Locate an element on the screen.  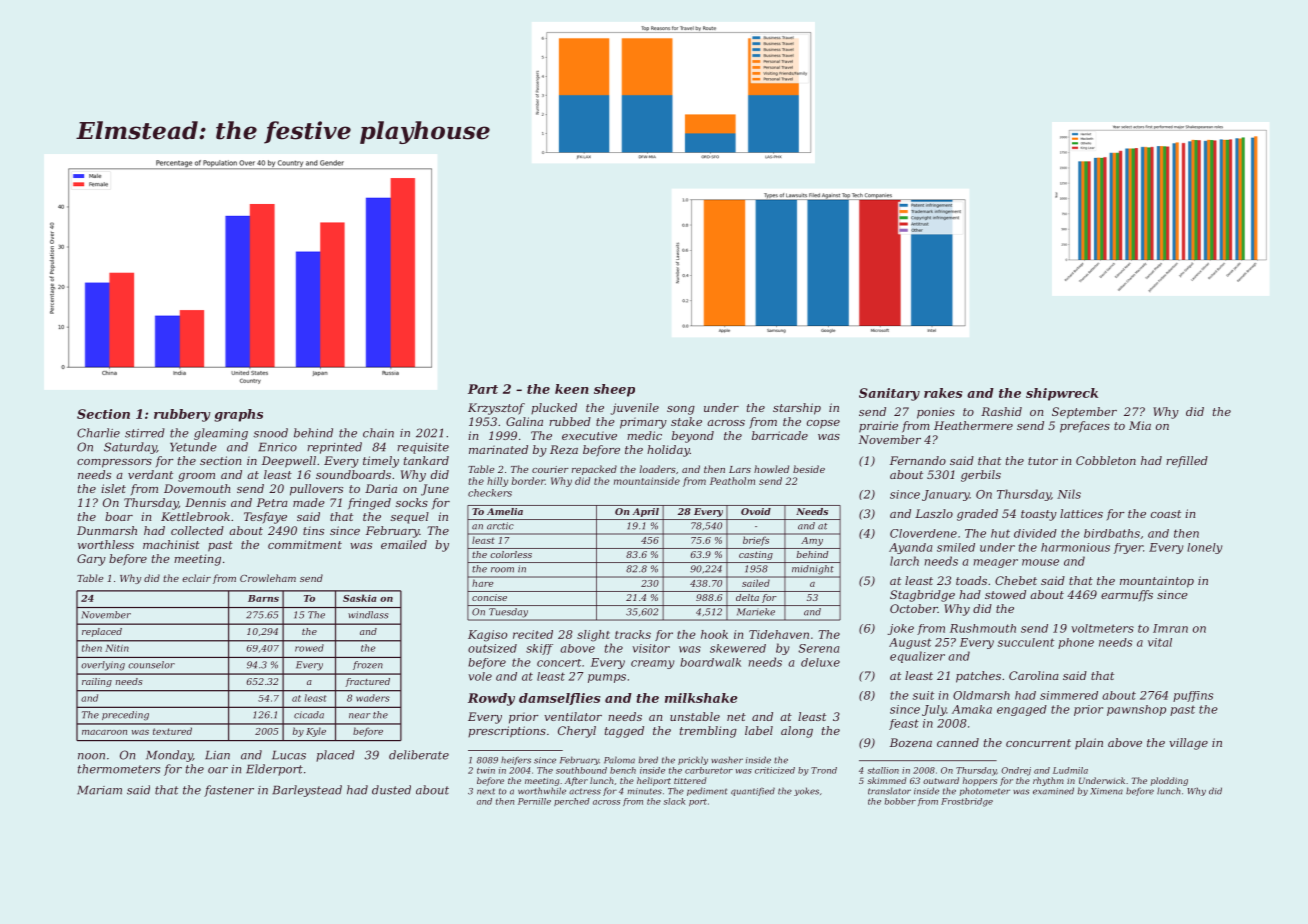
meager is located at coordinates (996, 563).
